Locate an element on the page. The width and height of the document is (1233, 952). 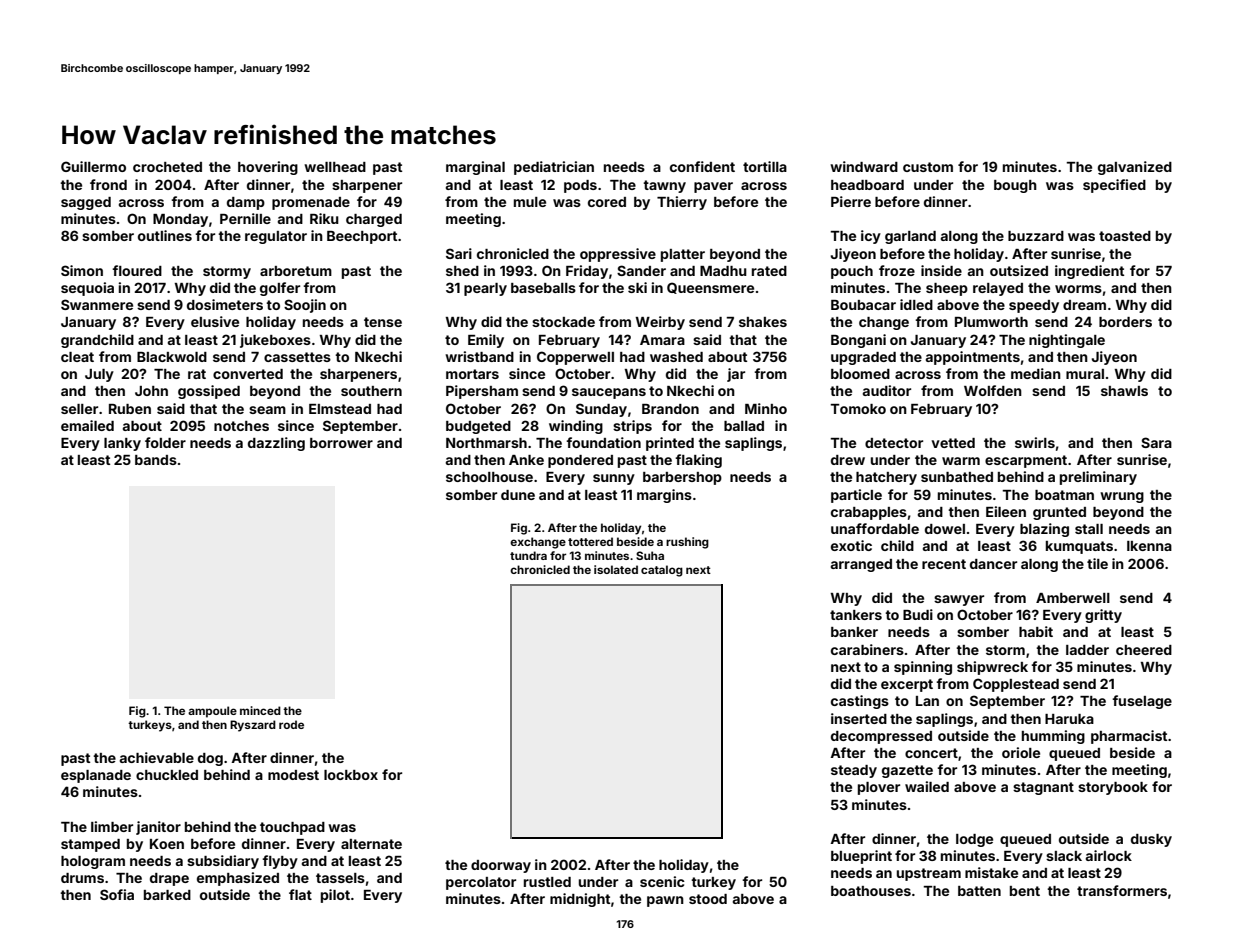
paver is located at coordinates (713, 187).
